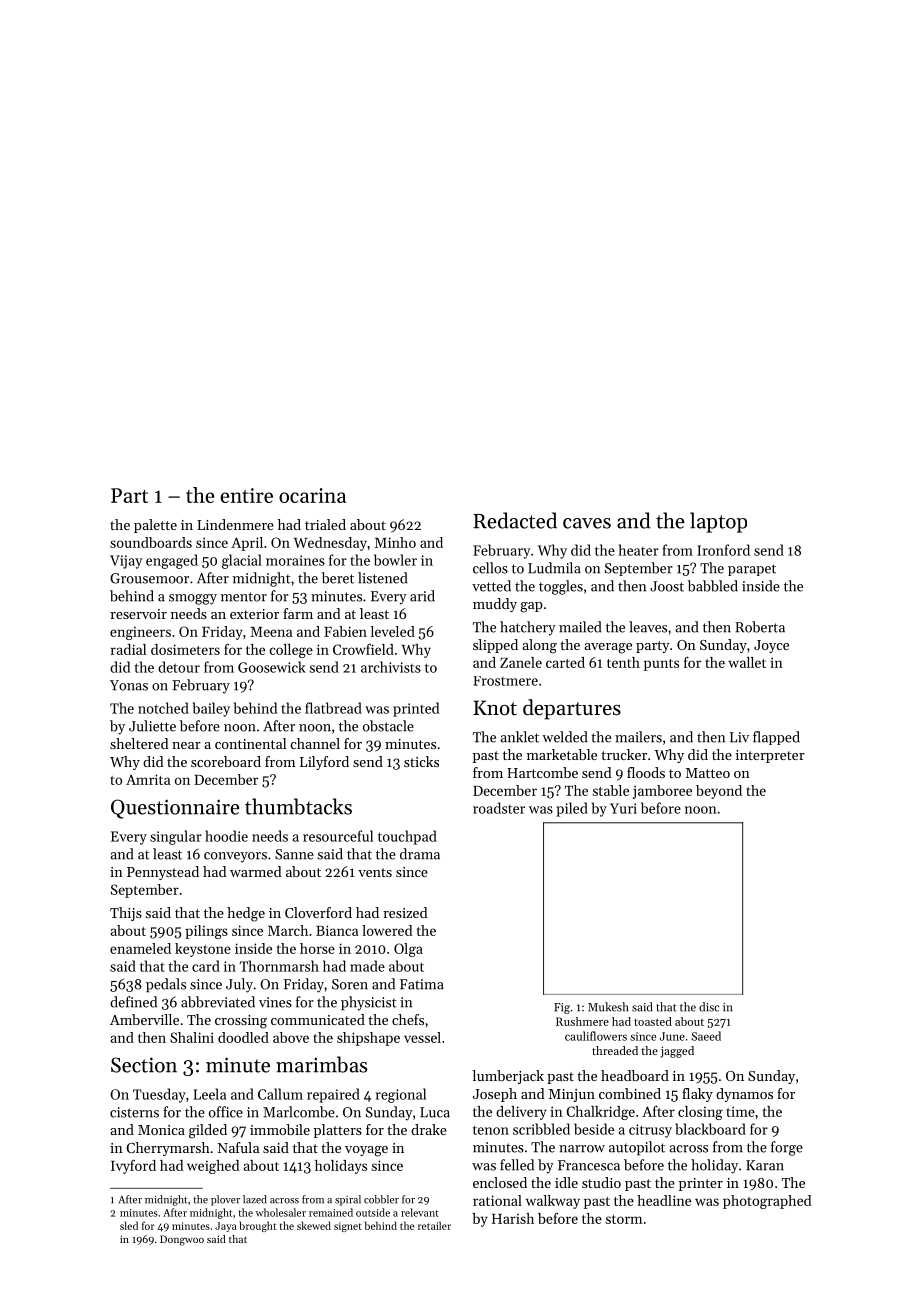  Describe the element at coordinates (770, 756) in the document. I see `interpreter` at that location.
